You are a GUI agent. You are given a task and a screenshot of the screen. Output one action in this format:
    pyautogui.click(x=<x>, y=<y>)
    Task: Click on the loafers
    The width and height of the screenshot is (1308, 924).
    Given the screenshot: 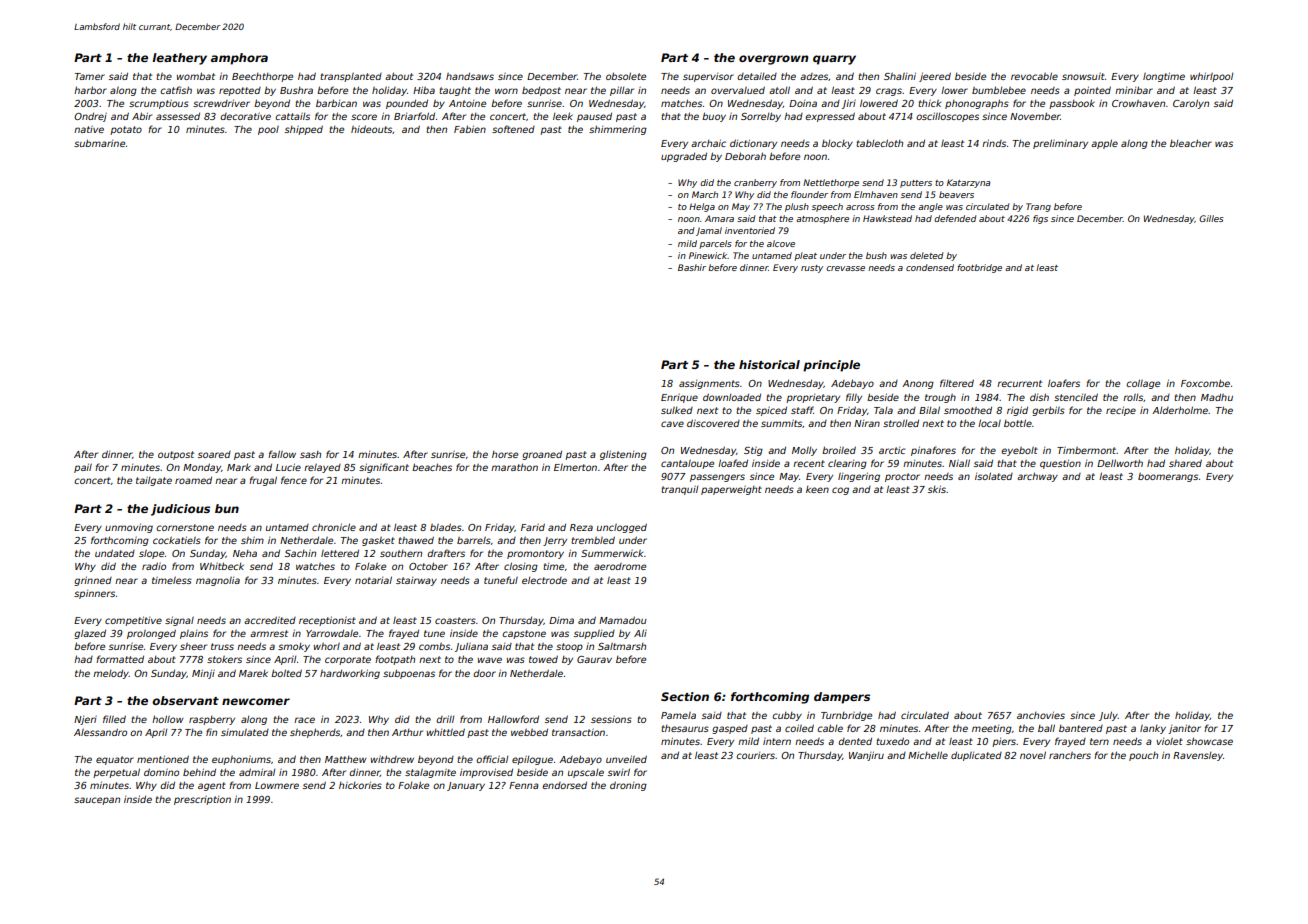 What is the action you would take?
    pyautogui.click(x=1064, y=383)
